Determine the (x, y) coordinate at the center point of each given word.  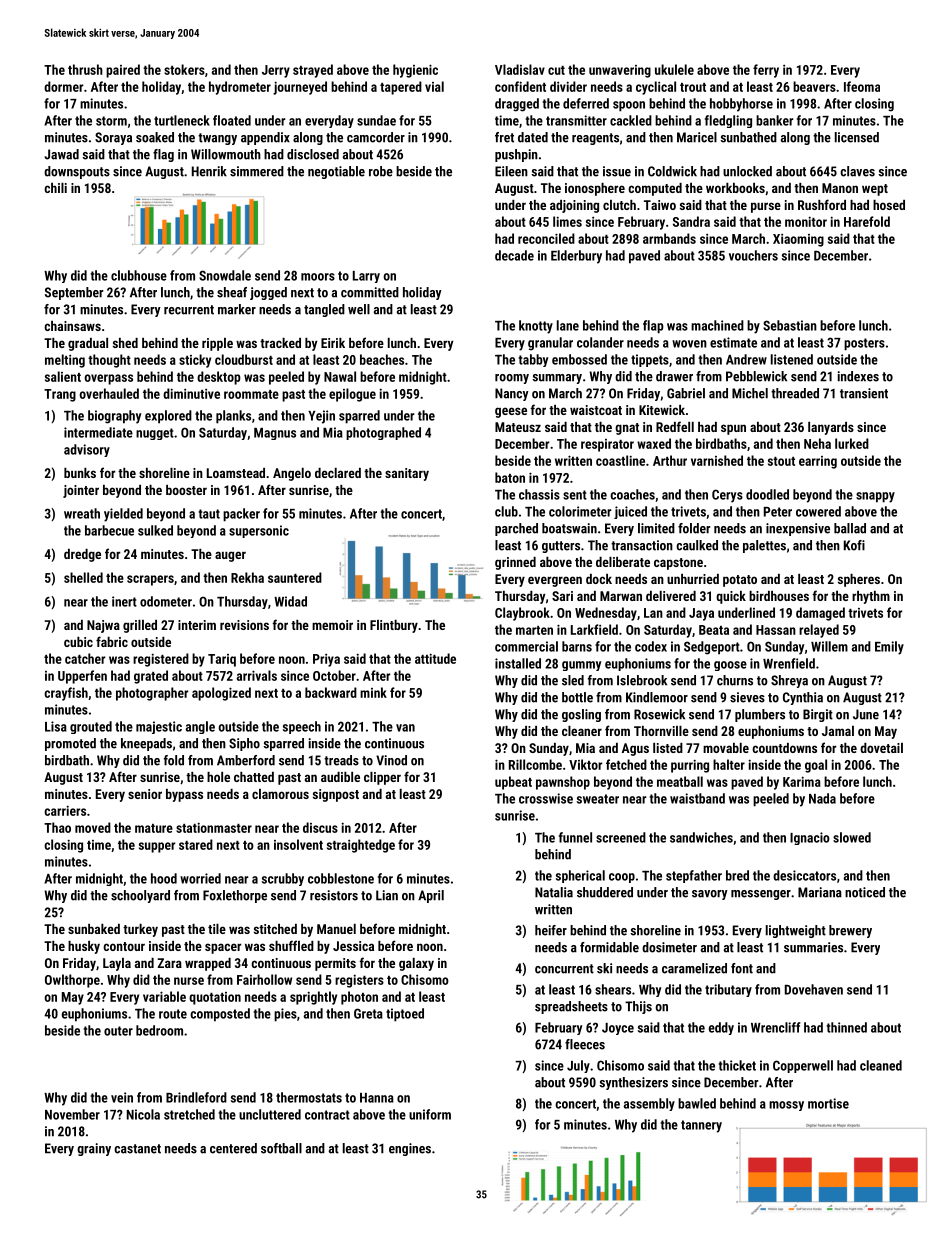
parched (516, 529)
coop (622, 878)
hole (218, 777)
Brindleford (196, 1097)
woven (689, 344)
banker (774, 120)
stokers (184, 69)
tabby (533, 360)
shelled (83, 577)
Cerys (727, 496)
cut (556, 70)
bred (737, 875)
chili (55, 188)
